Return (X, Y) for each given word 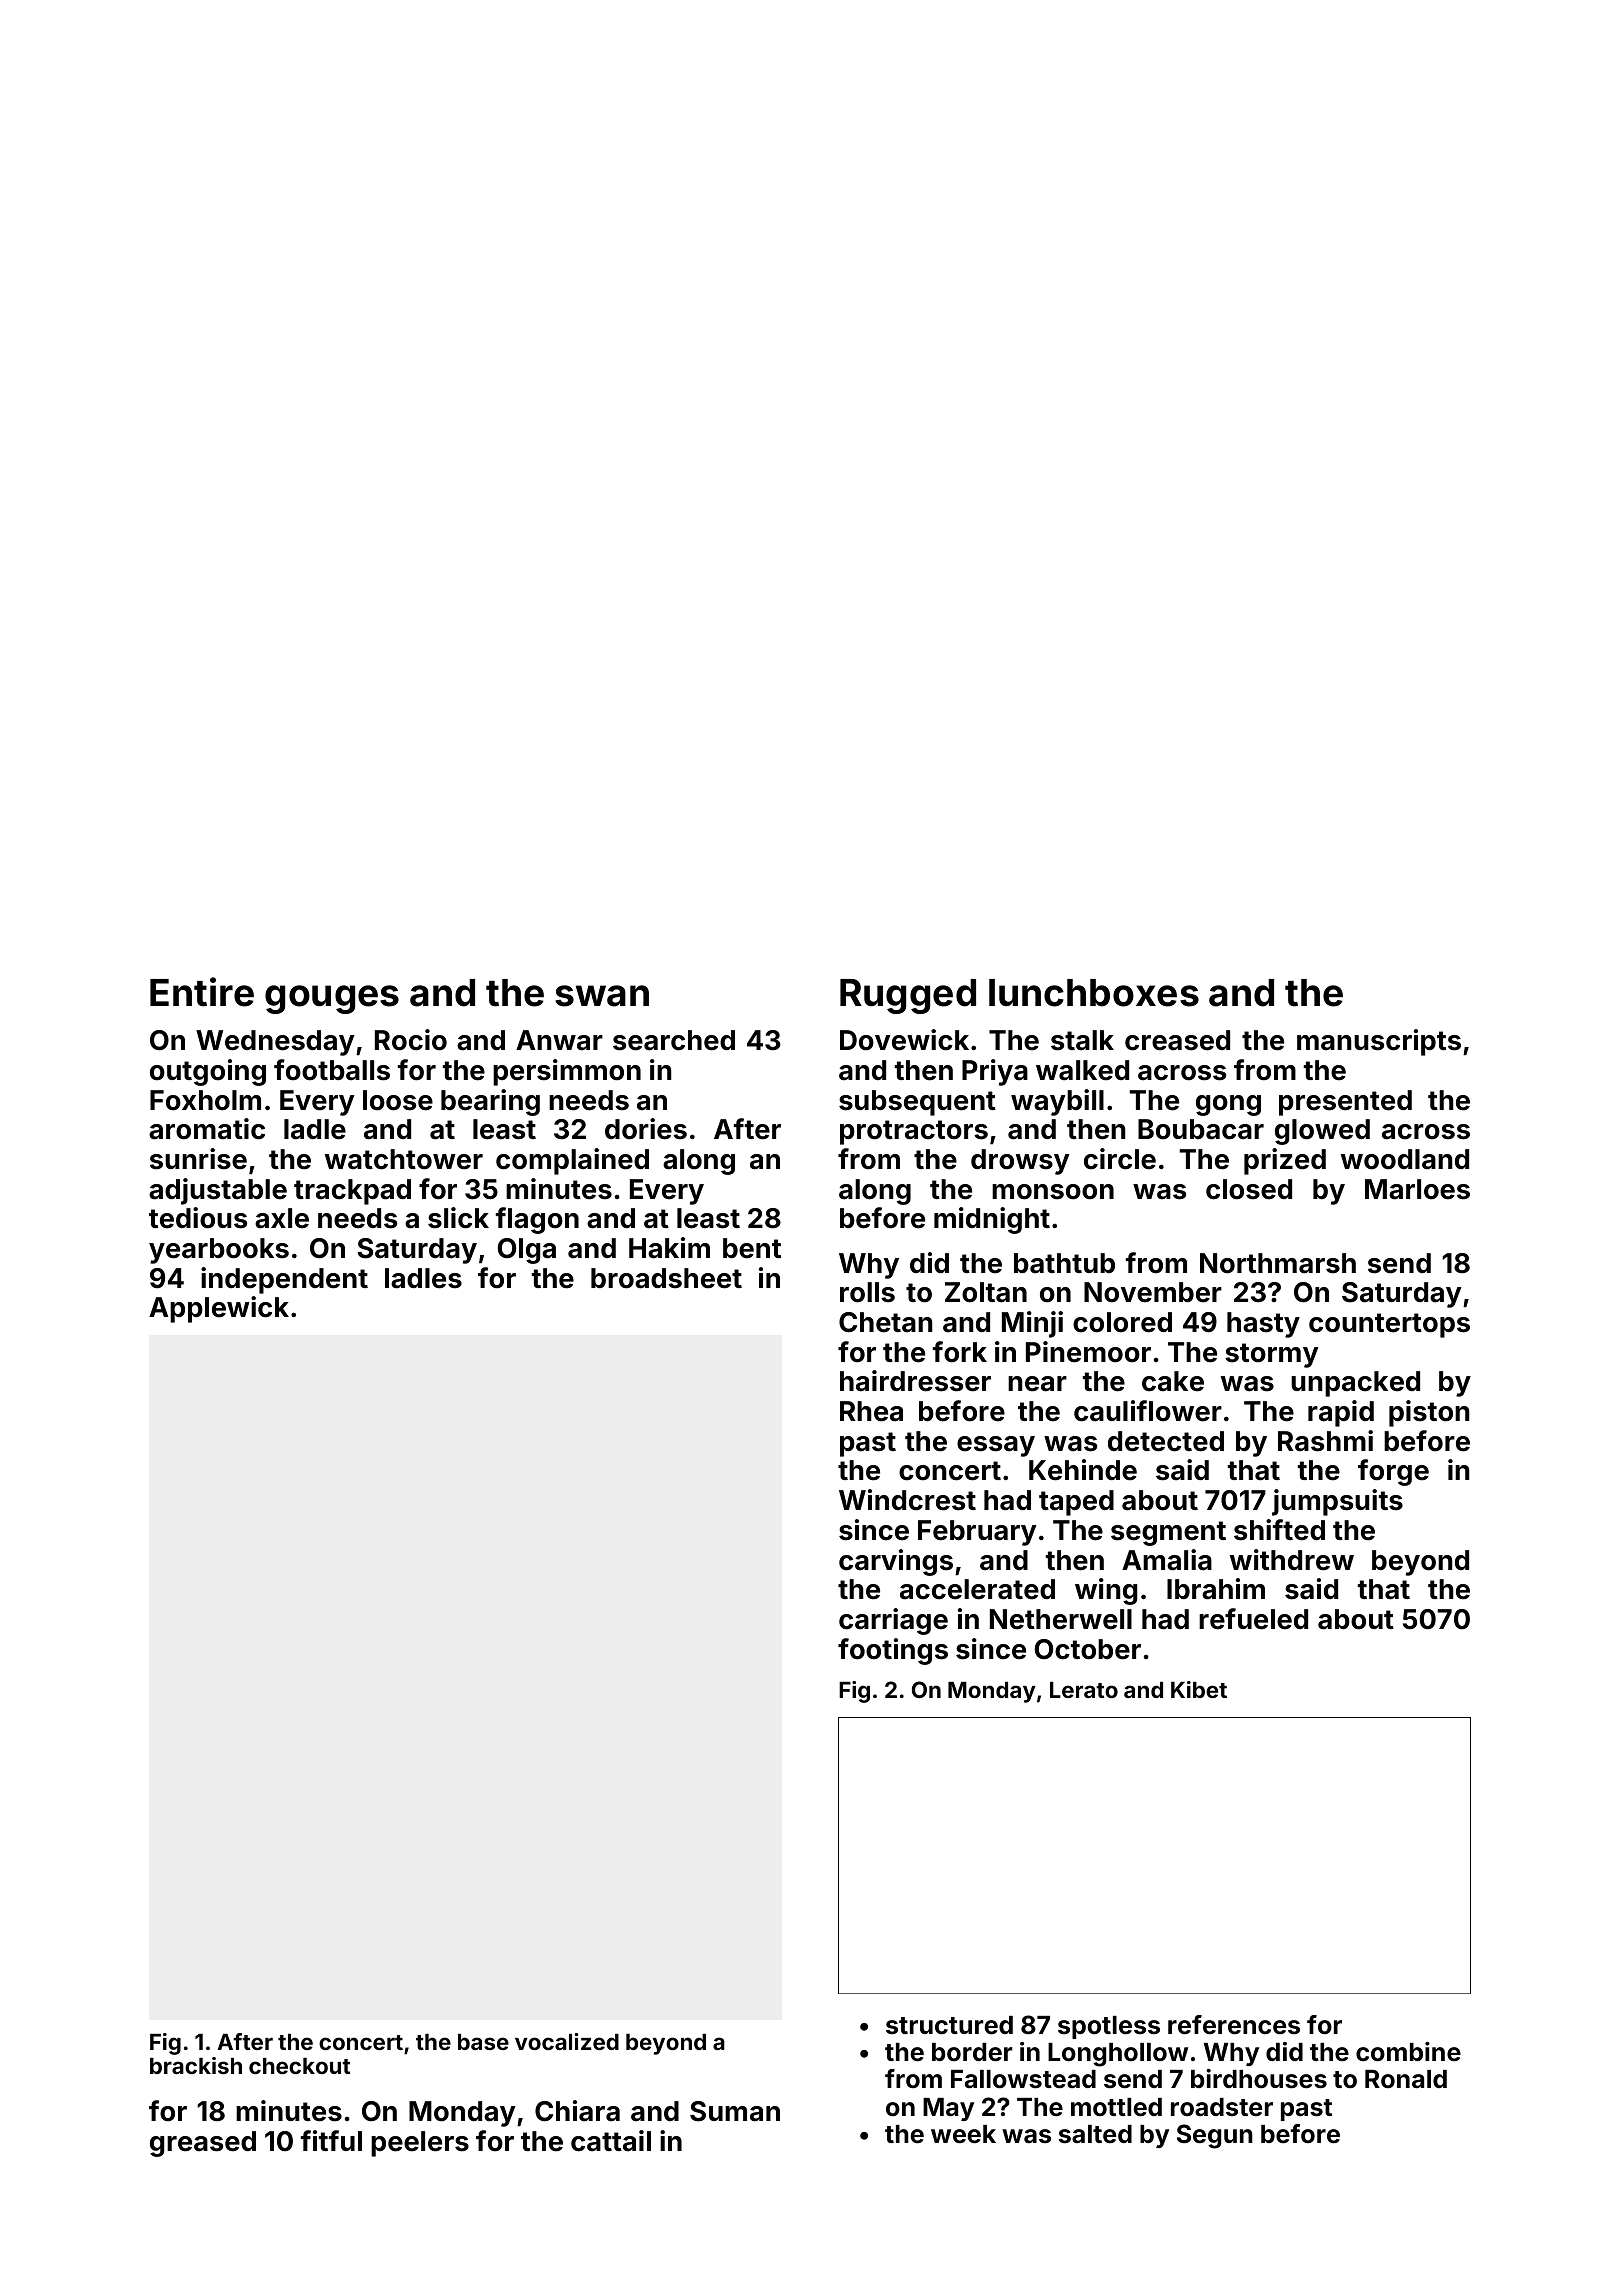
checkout (299, 2066)
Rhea (871, 1411)
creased (1177, 1040)
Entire (202, 992)
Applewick (219, 1309)
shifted (1279, 1530)
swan (602, 996)
